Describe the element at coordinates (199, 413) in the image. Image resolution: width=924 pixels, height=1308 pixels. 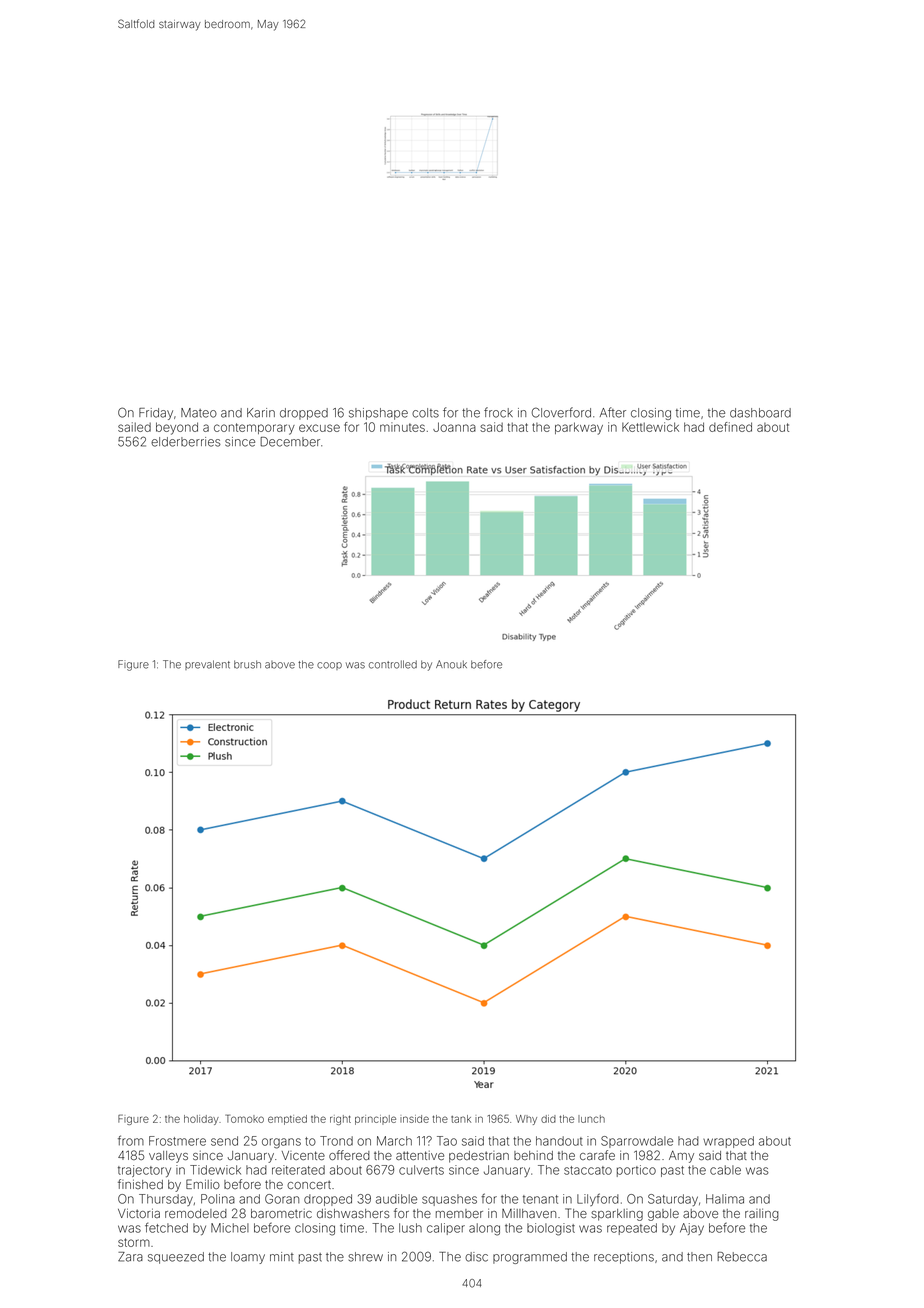
I see `Mateo` at that location.
